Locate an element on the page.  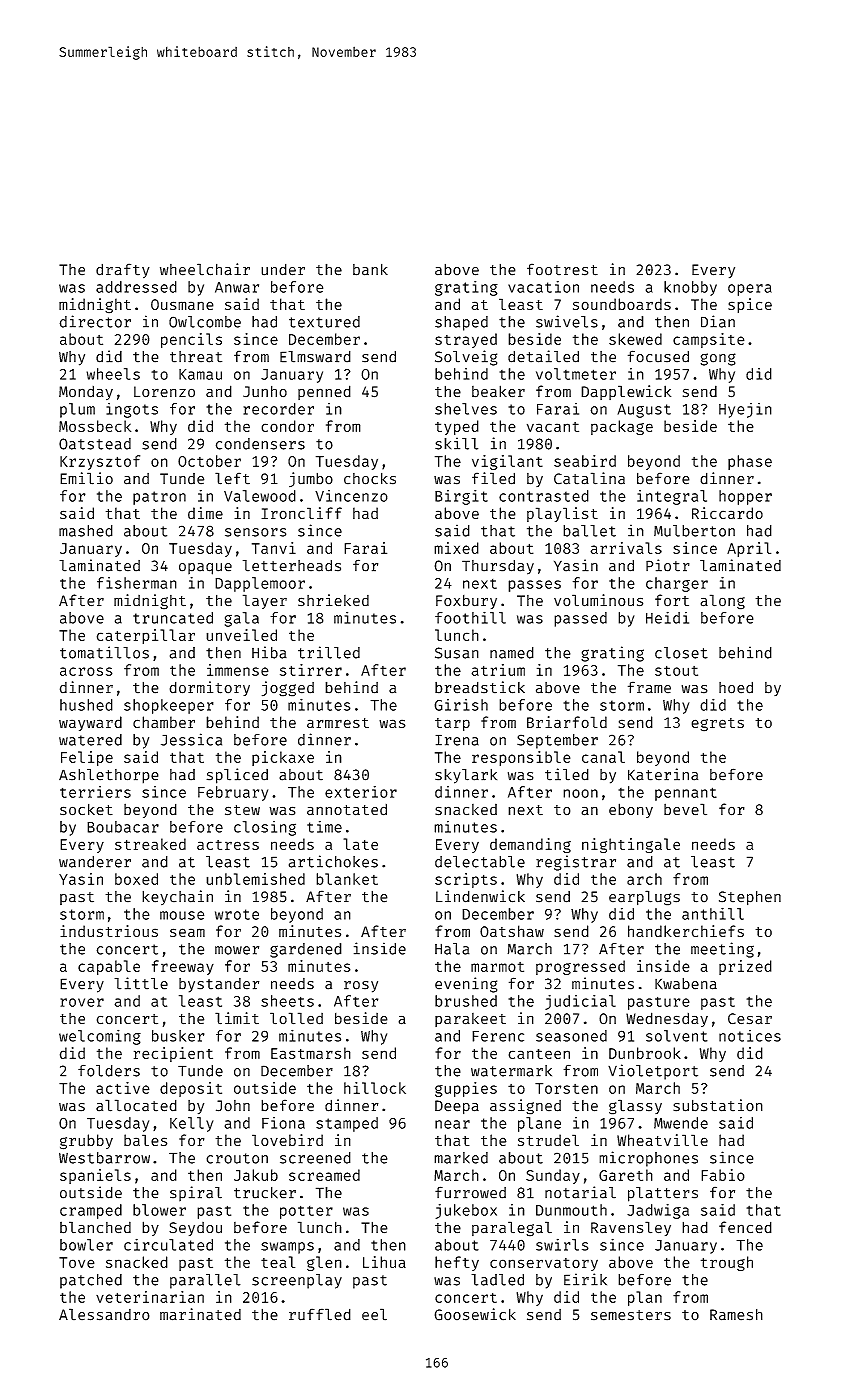
Hala is located at coordinates (452, 949).
